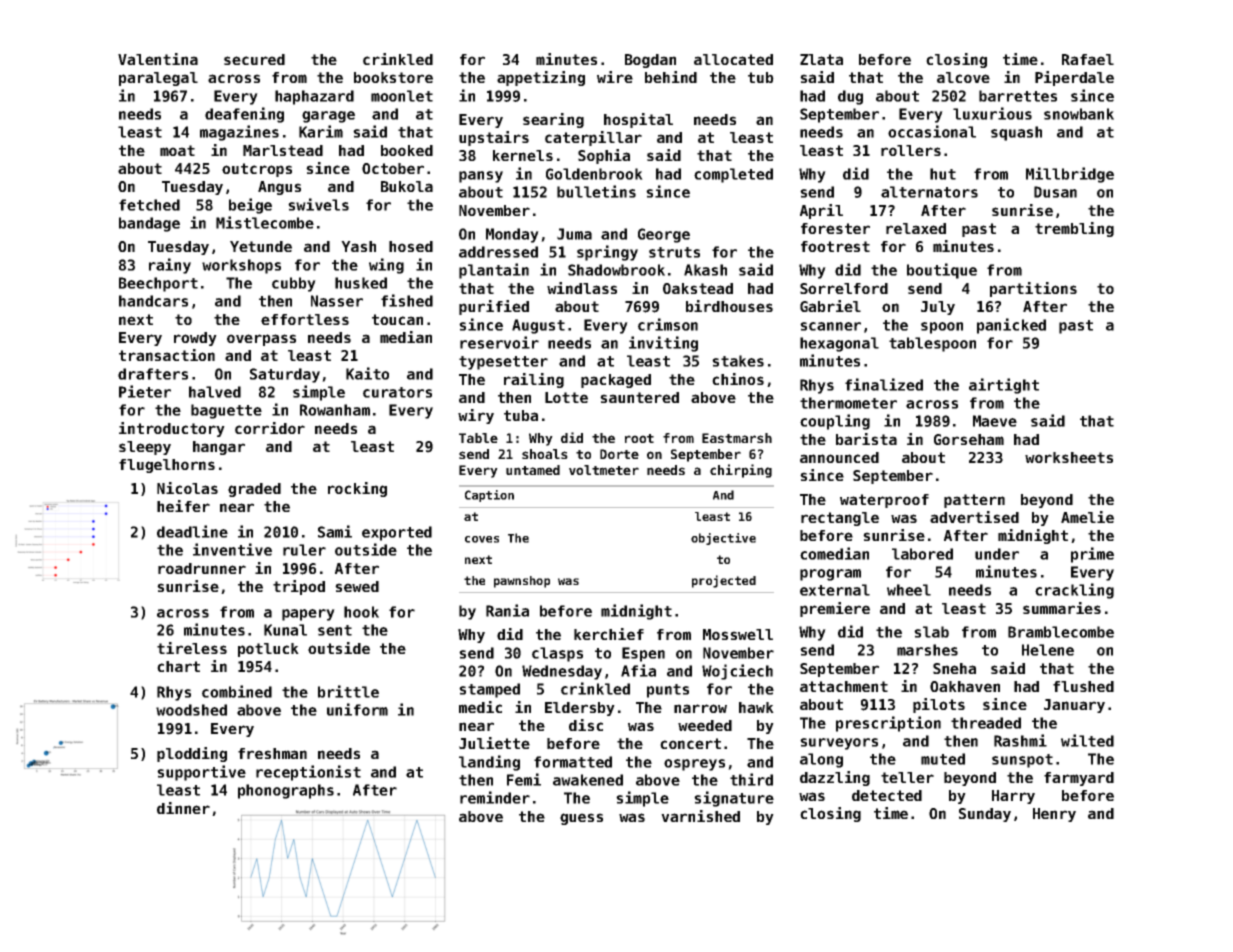  What do you see at coordinates (167, 355) in the screenshot?
I see `transaction` at bounding box center [167, 355].
